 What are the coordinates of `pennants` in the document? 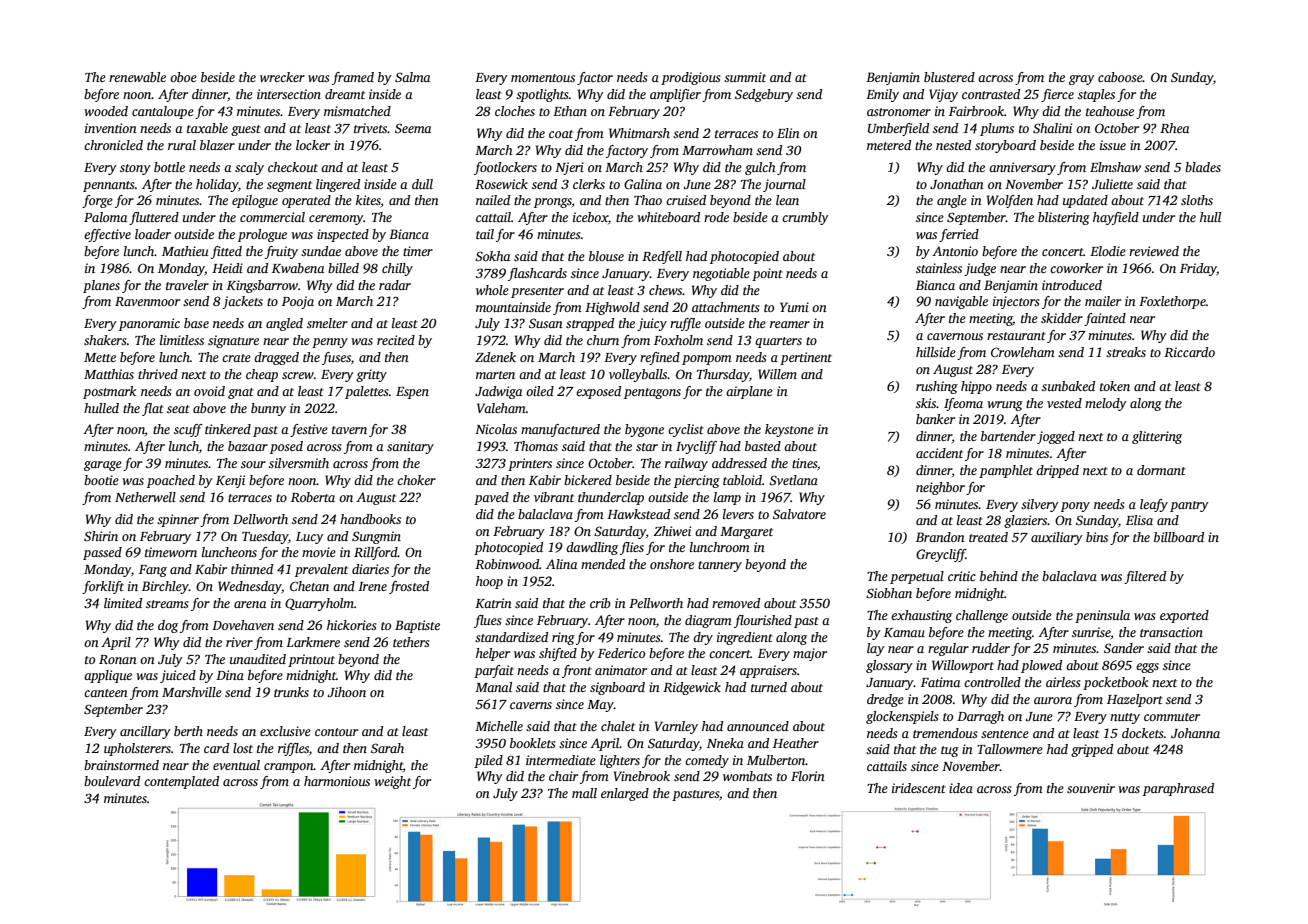 It's located at (109, 186).
